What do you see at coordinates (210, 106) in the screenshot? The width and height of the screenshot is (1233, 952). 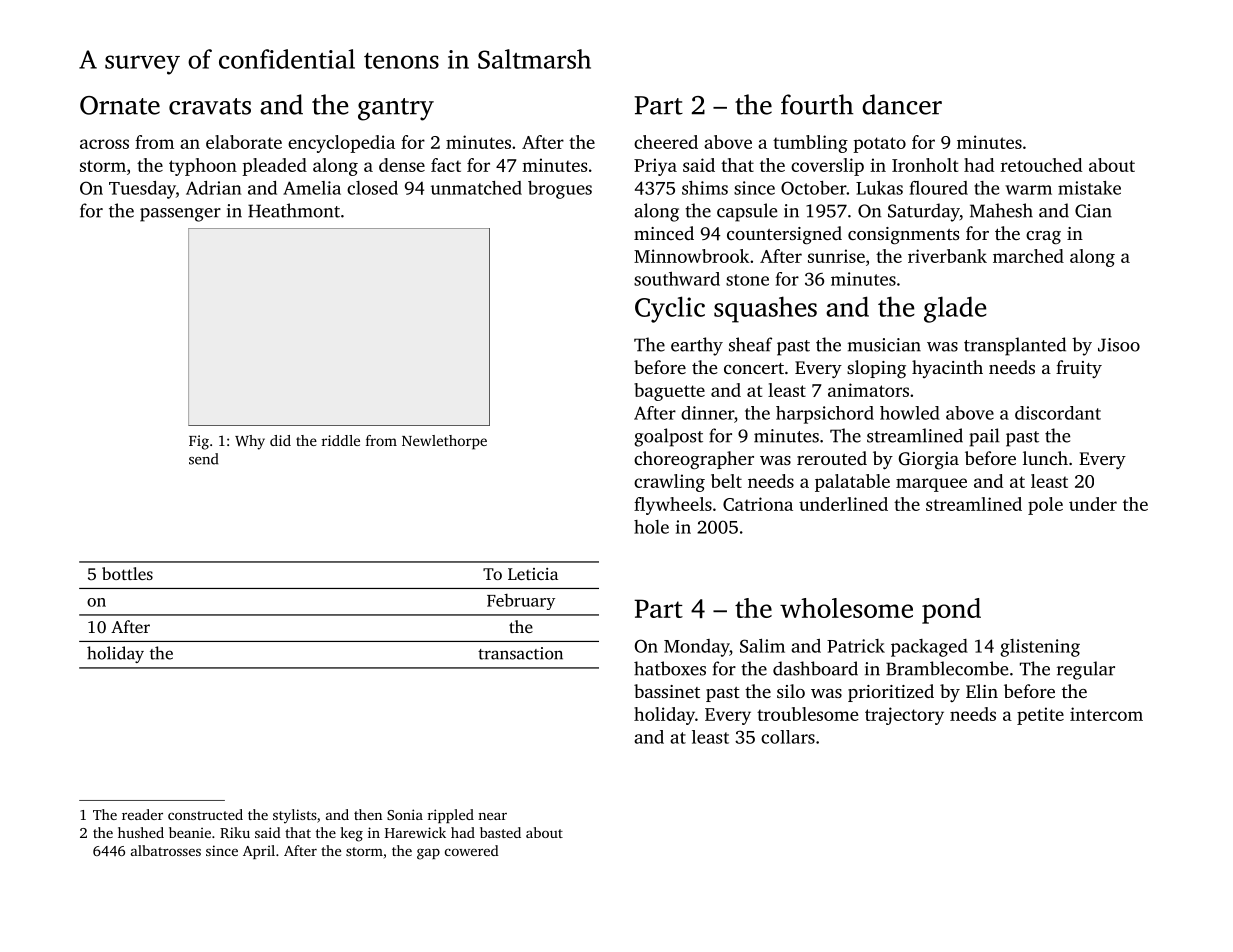 I see `cravats` at bounding box center [210, 106].
